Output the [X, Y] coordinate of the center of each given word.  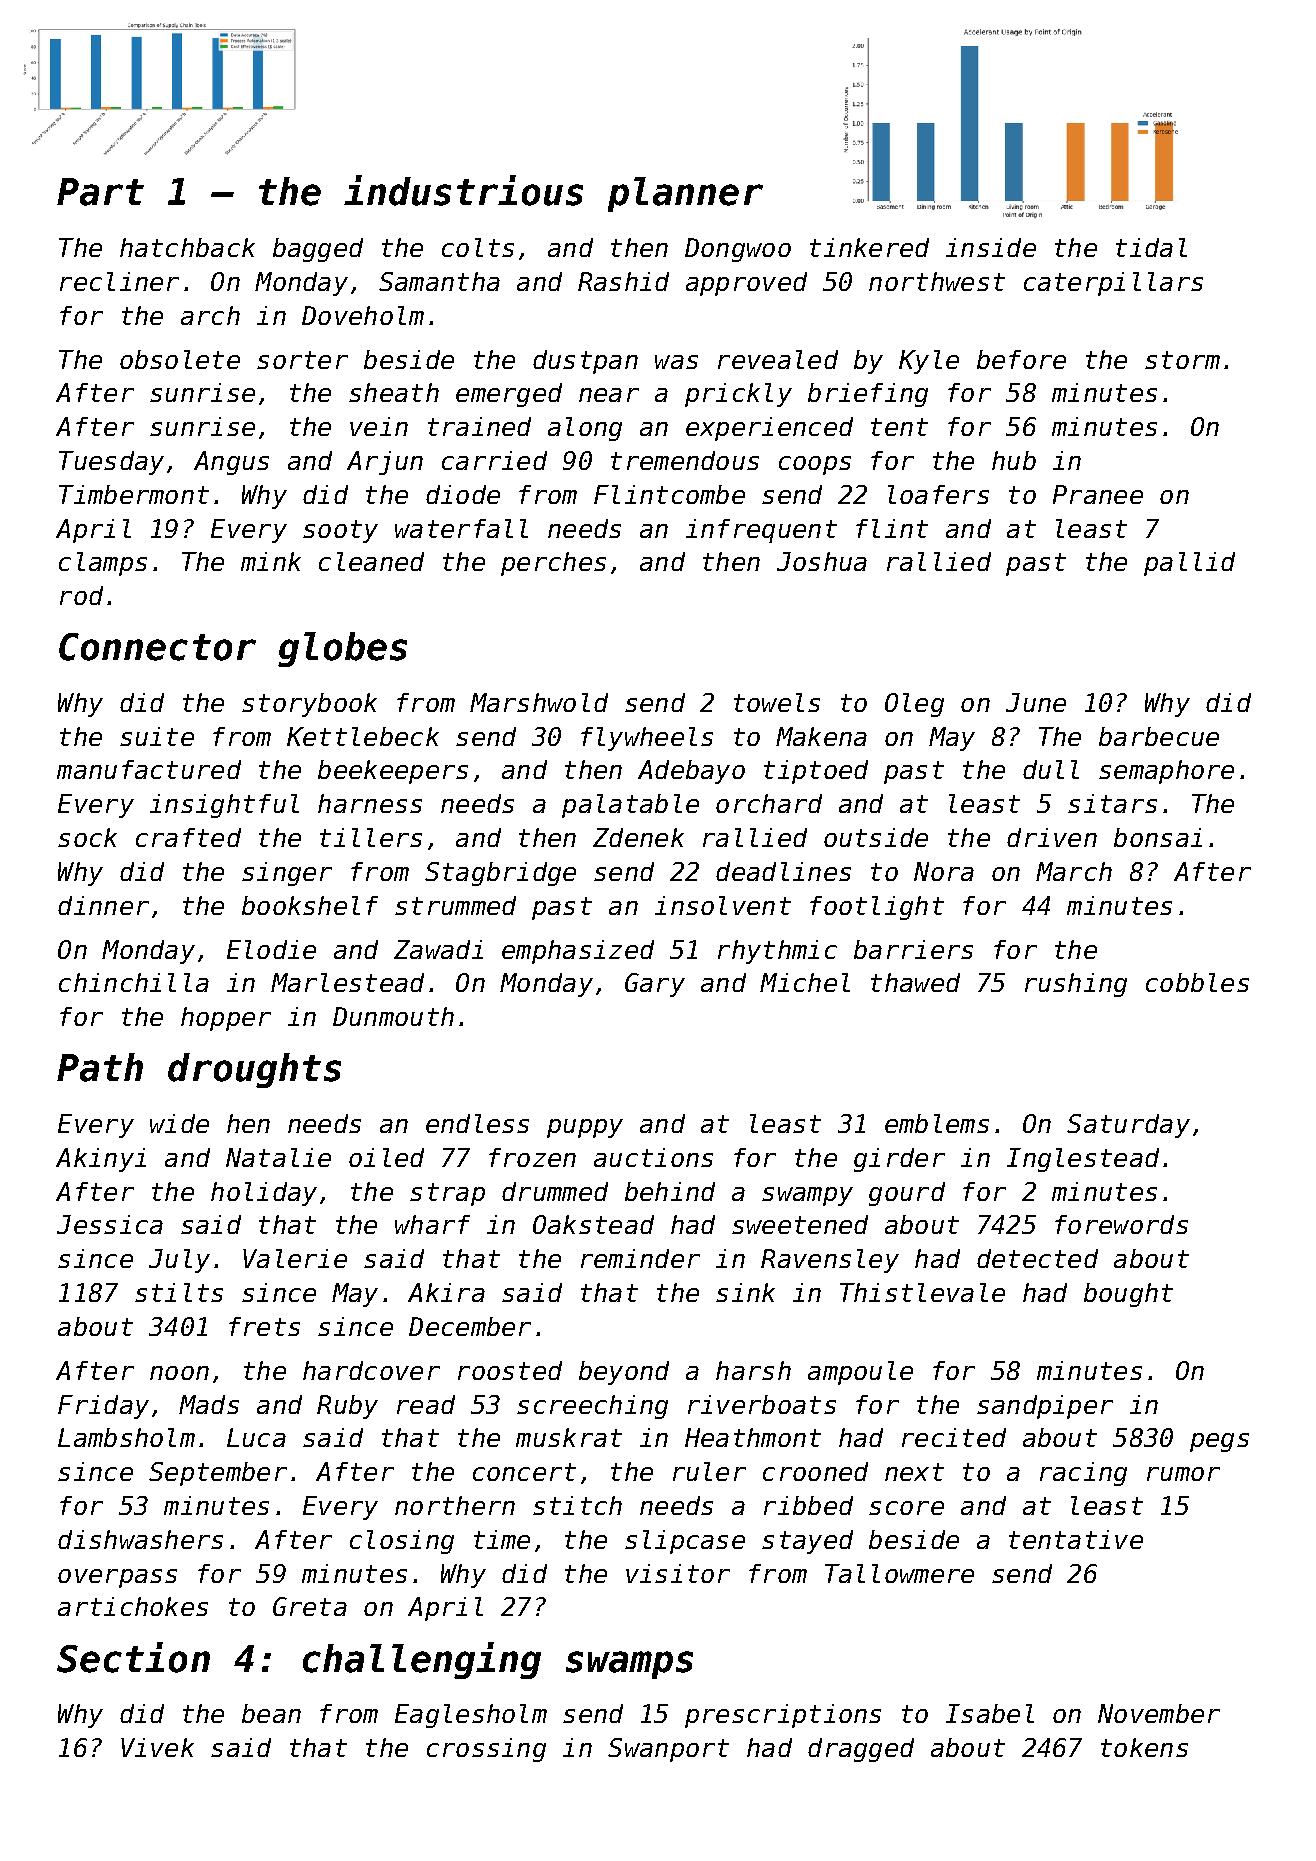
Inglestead [1083, 1160]
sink [745, 1292]
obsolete [180, 359]
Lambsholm [126, 1437]
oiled [386, 1157]
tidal [1151, 247]
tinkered [869, 247]
